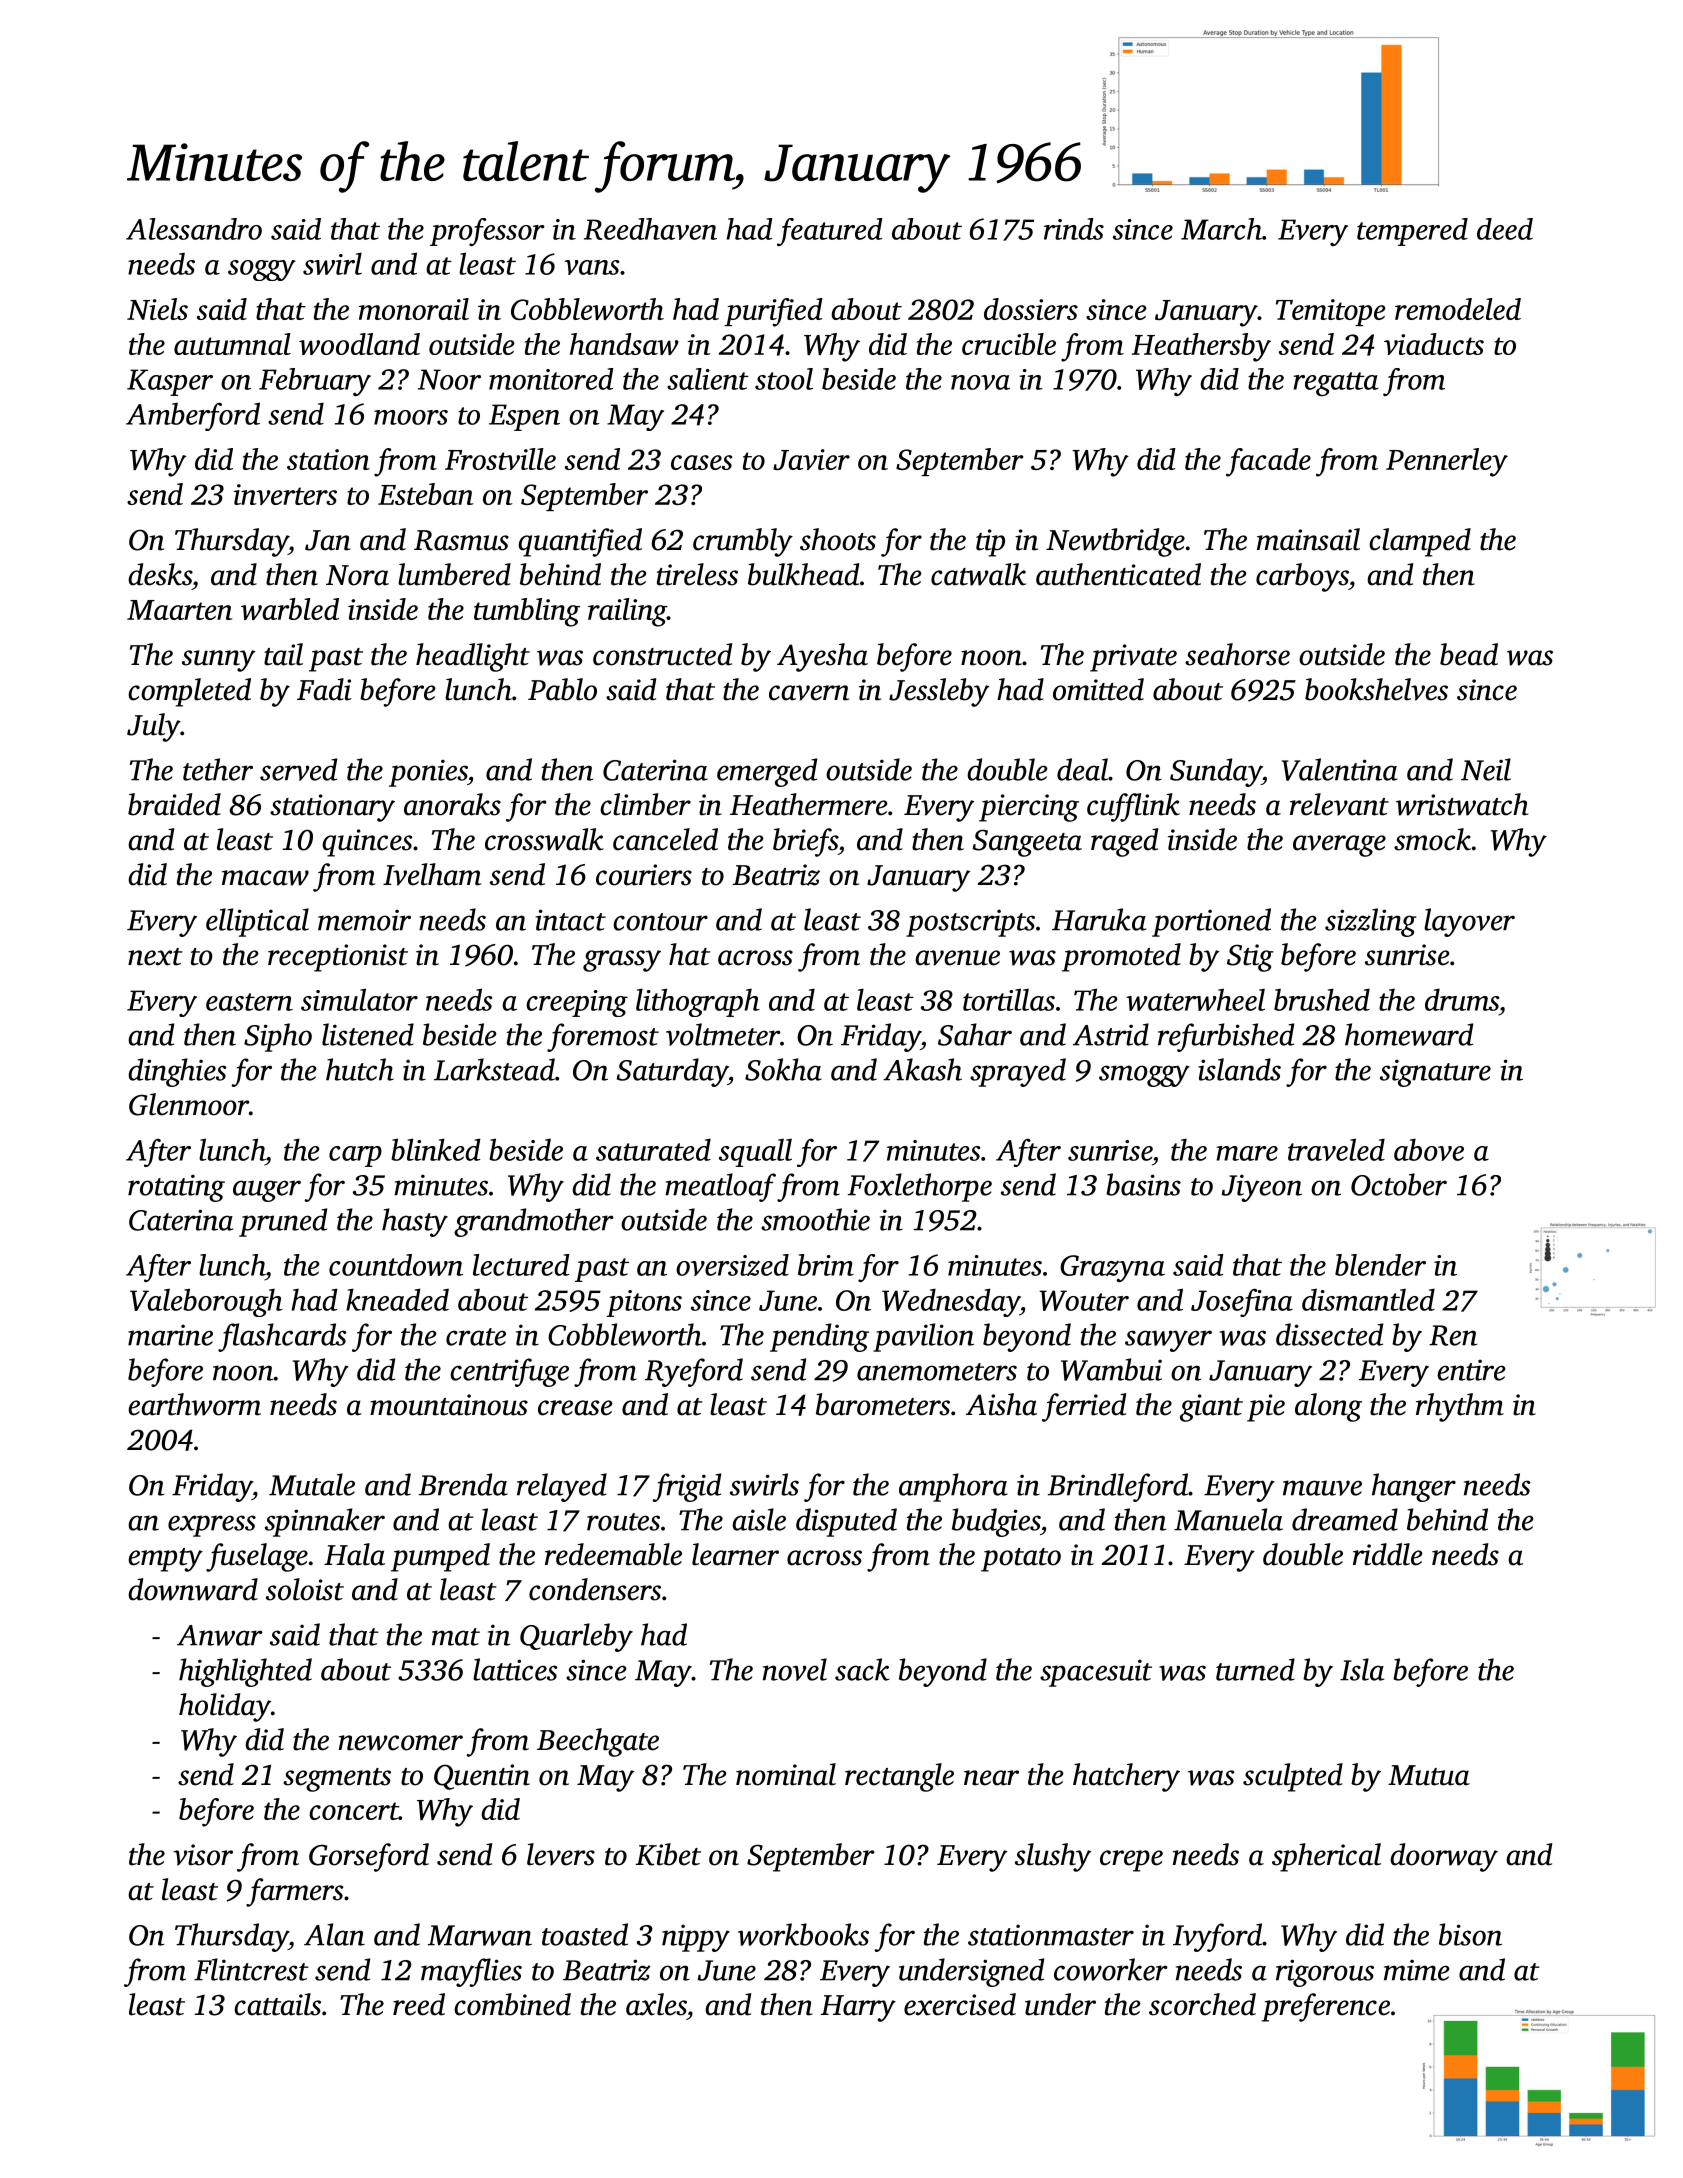 The width and height of the screenshot is (1683, 2178). I want to click on Maarten, so click(180, 610).
